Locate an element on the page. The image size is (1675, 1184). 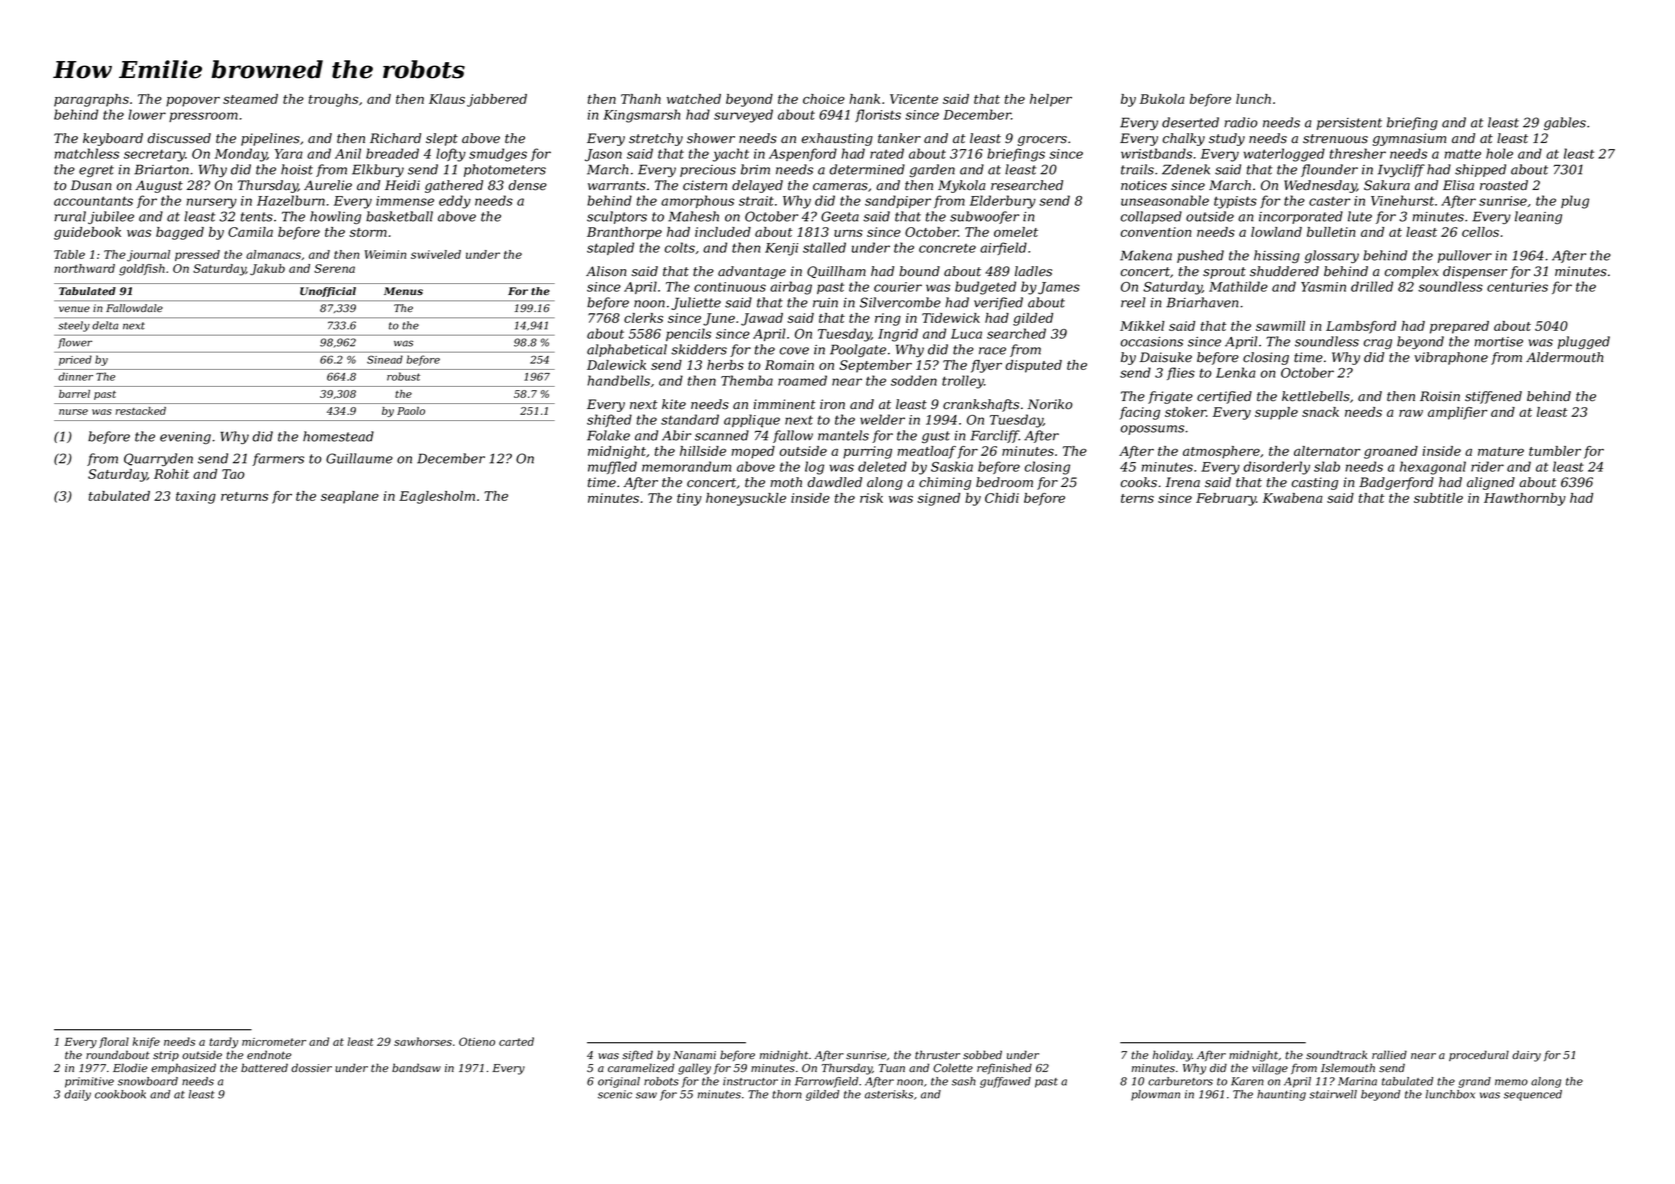
plowman is located at coordinates (1155, 1095).
